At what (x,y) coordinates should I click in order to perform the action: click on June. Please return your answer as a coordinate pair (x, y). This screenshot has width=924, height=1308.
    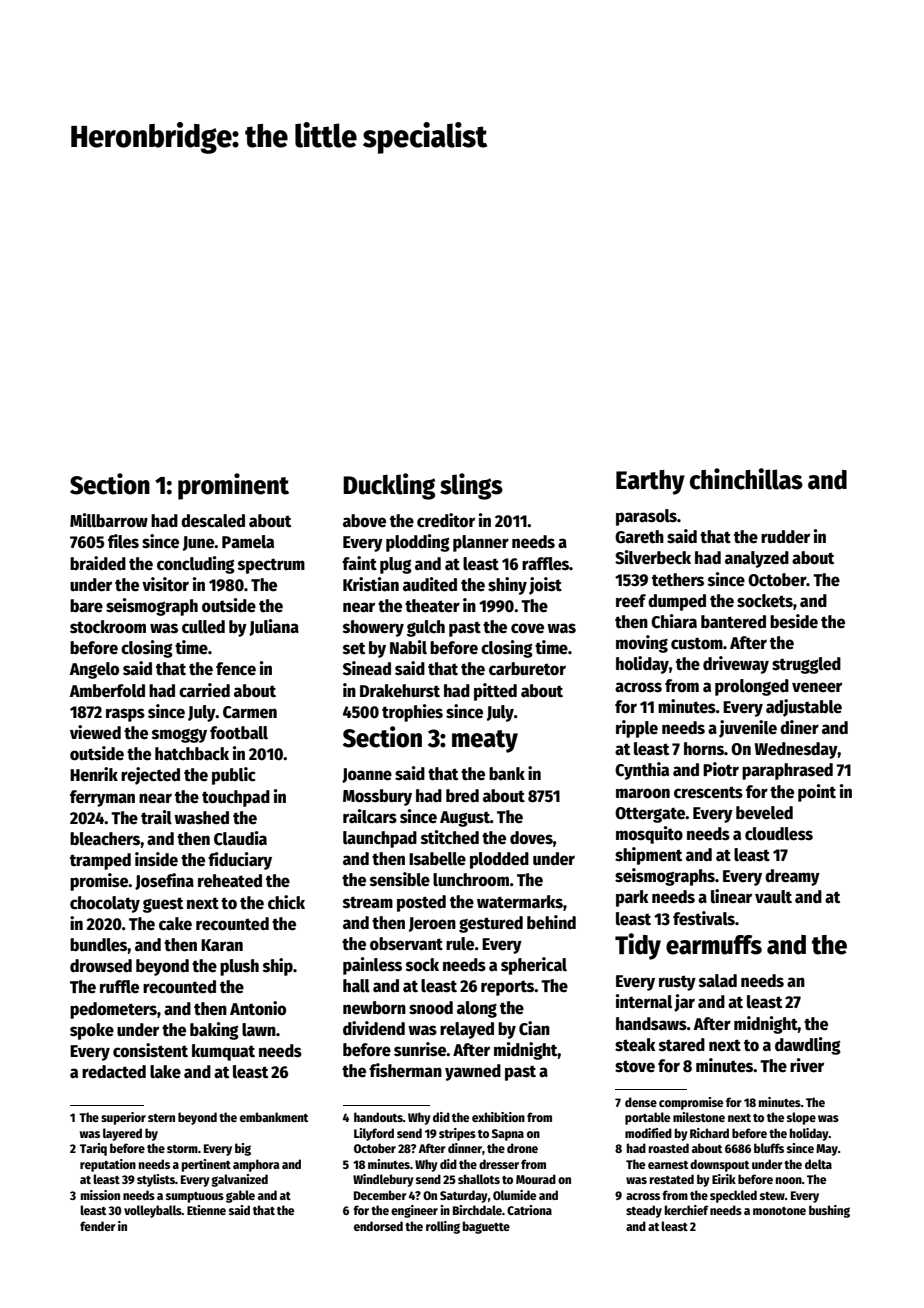
    Looking at the image, I should click on (199, 543).
